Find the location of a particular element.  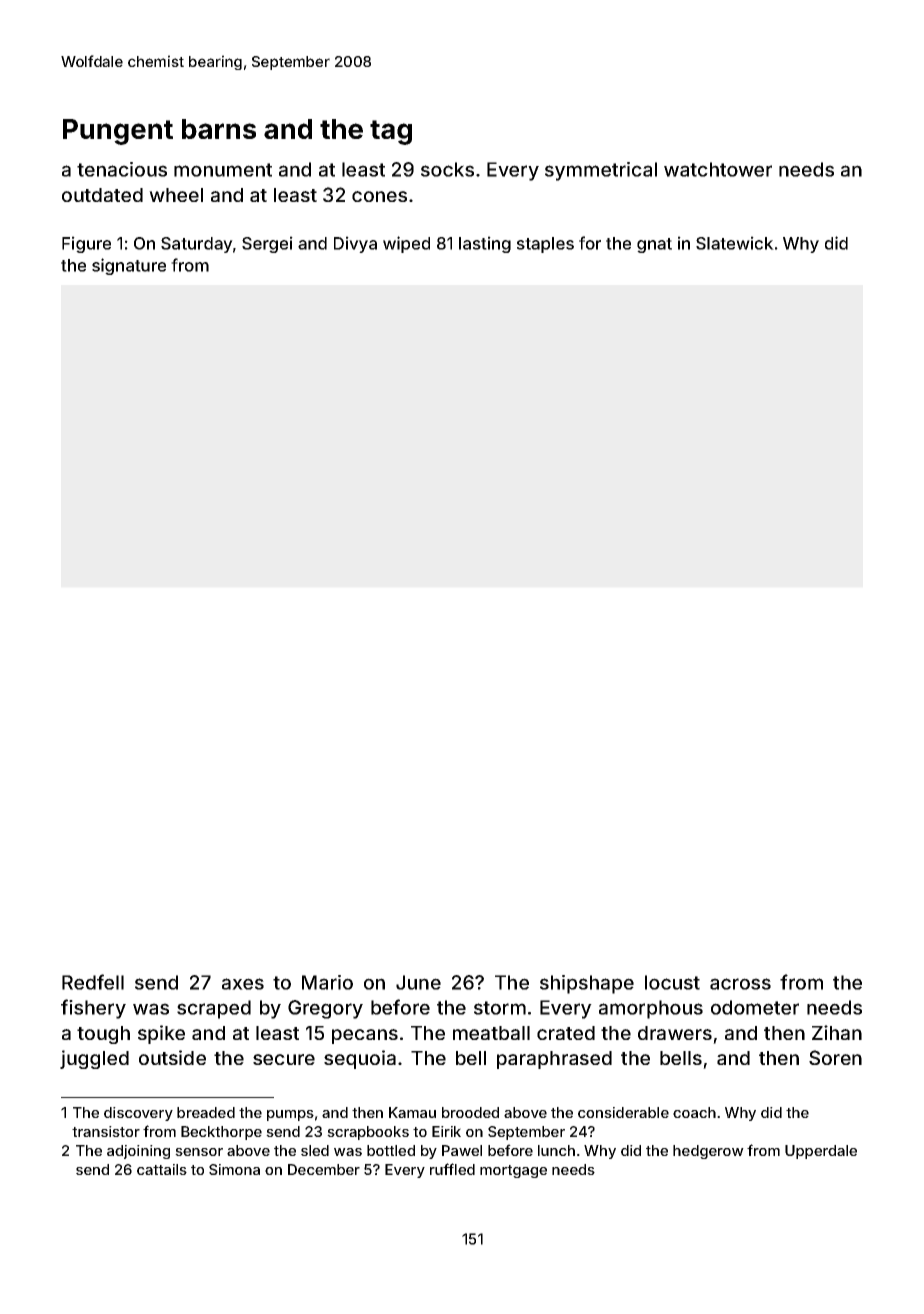

symmetrical is located at coordinates (601, 171).
